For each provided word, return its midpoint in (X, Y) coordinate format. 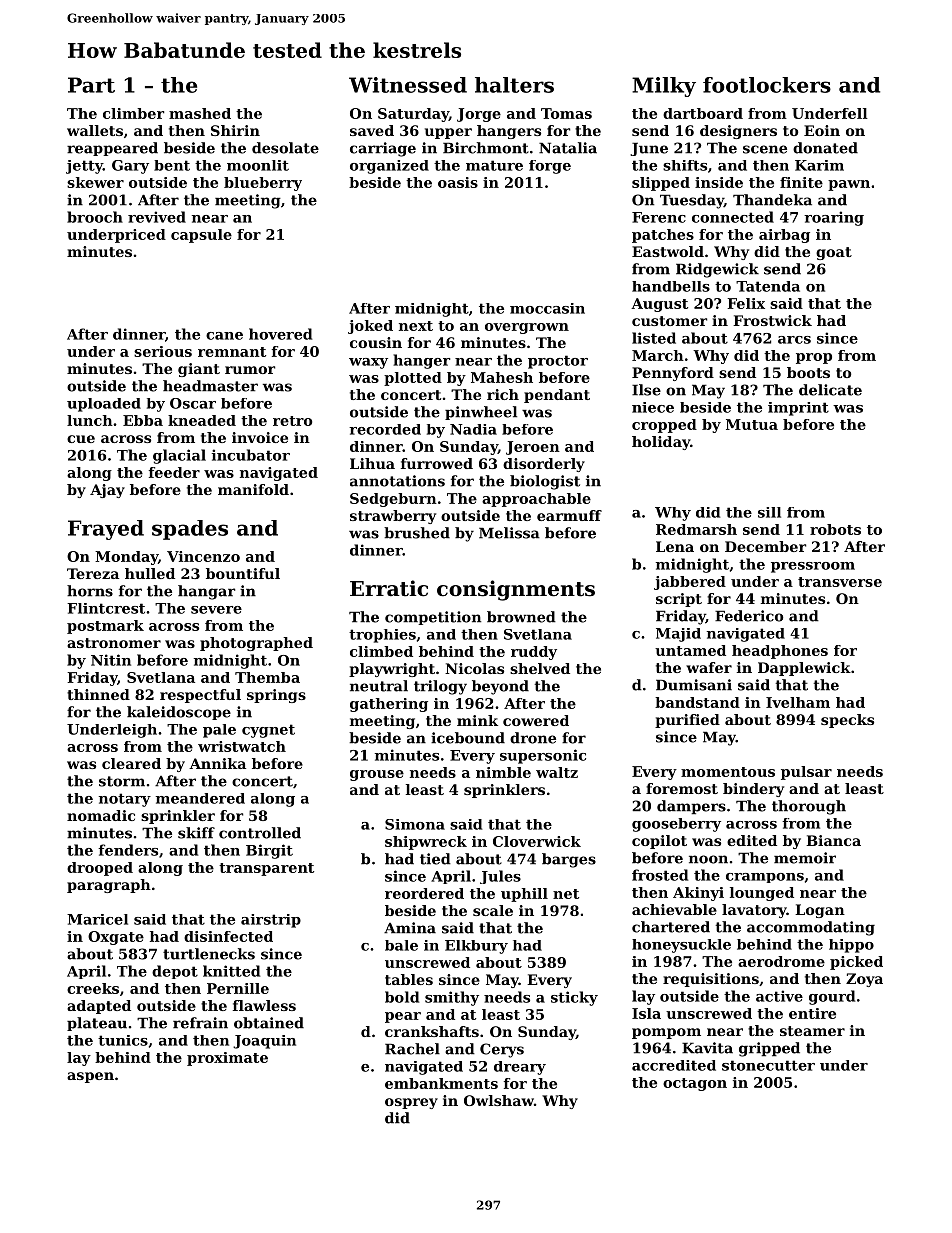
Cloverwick (537, 841)
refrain (200, 1023)
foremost (682, 788)
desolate (285, 148)
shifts (685, 165)
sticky (574, 998)
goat (834, 253)
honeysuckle (681, 946)
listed (654, 338)
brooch (95, 217)
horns (90, 591)
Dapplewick (804, 669)
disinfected (228, 936)
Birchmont (486, 148)
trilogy (440, 687)
